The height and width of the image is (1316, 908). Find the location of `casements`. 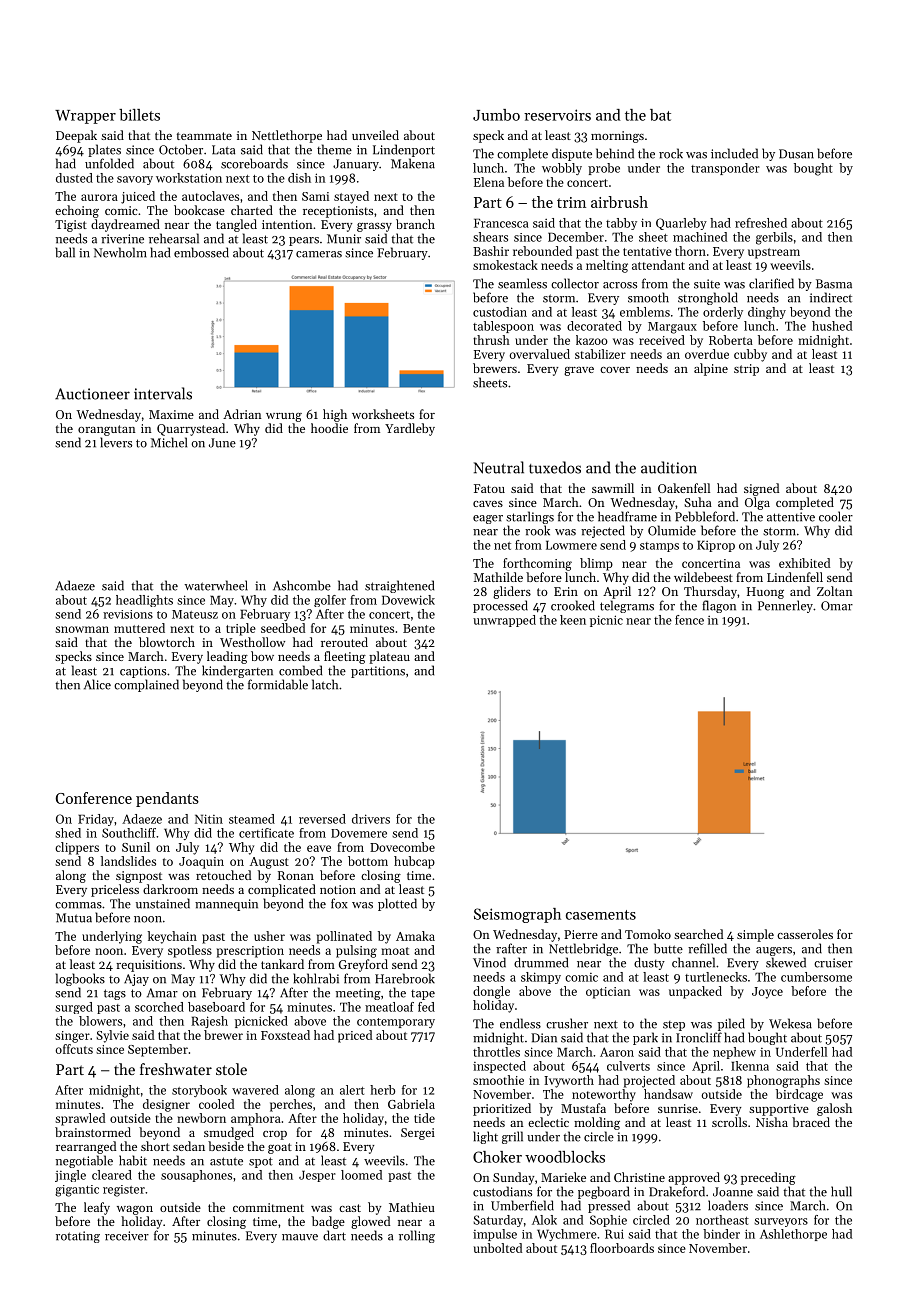

casements is located at coordinates (601, 915).
